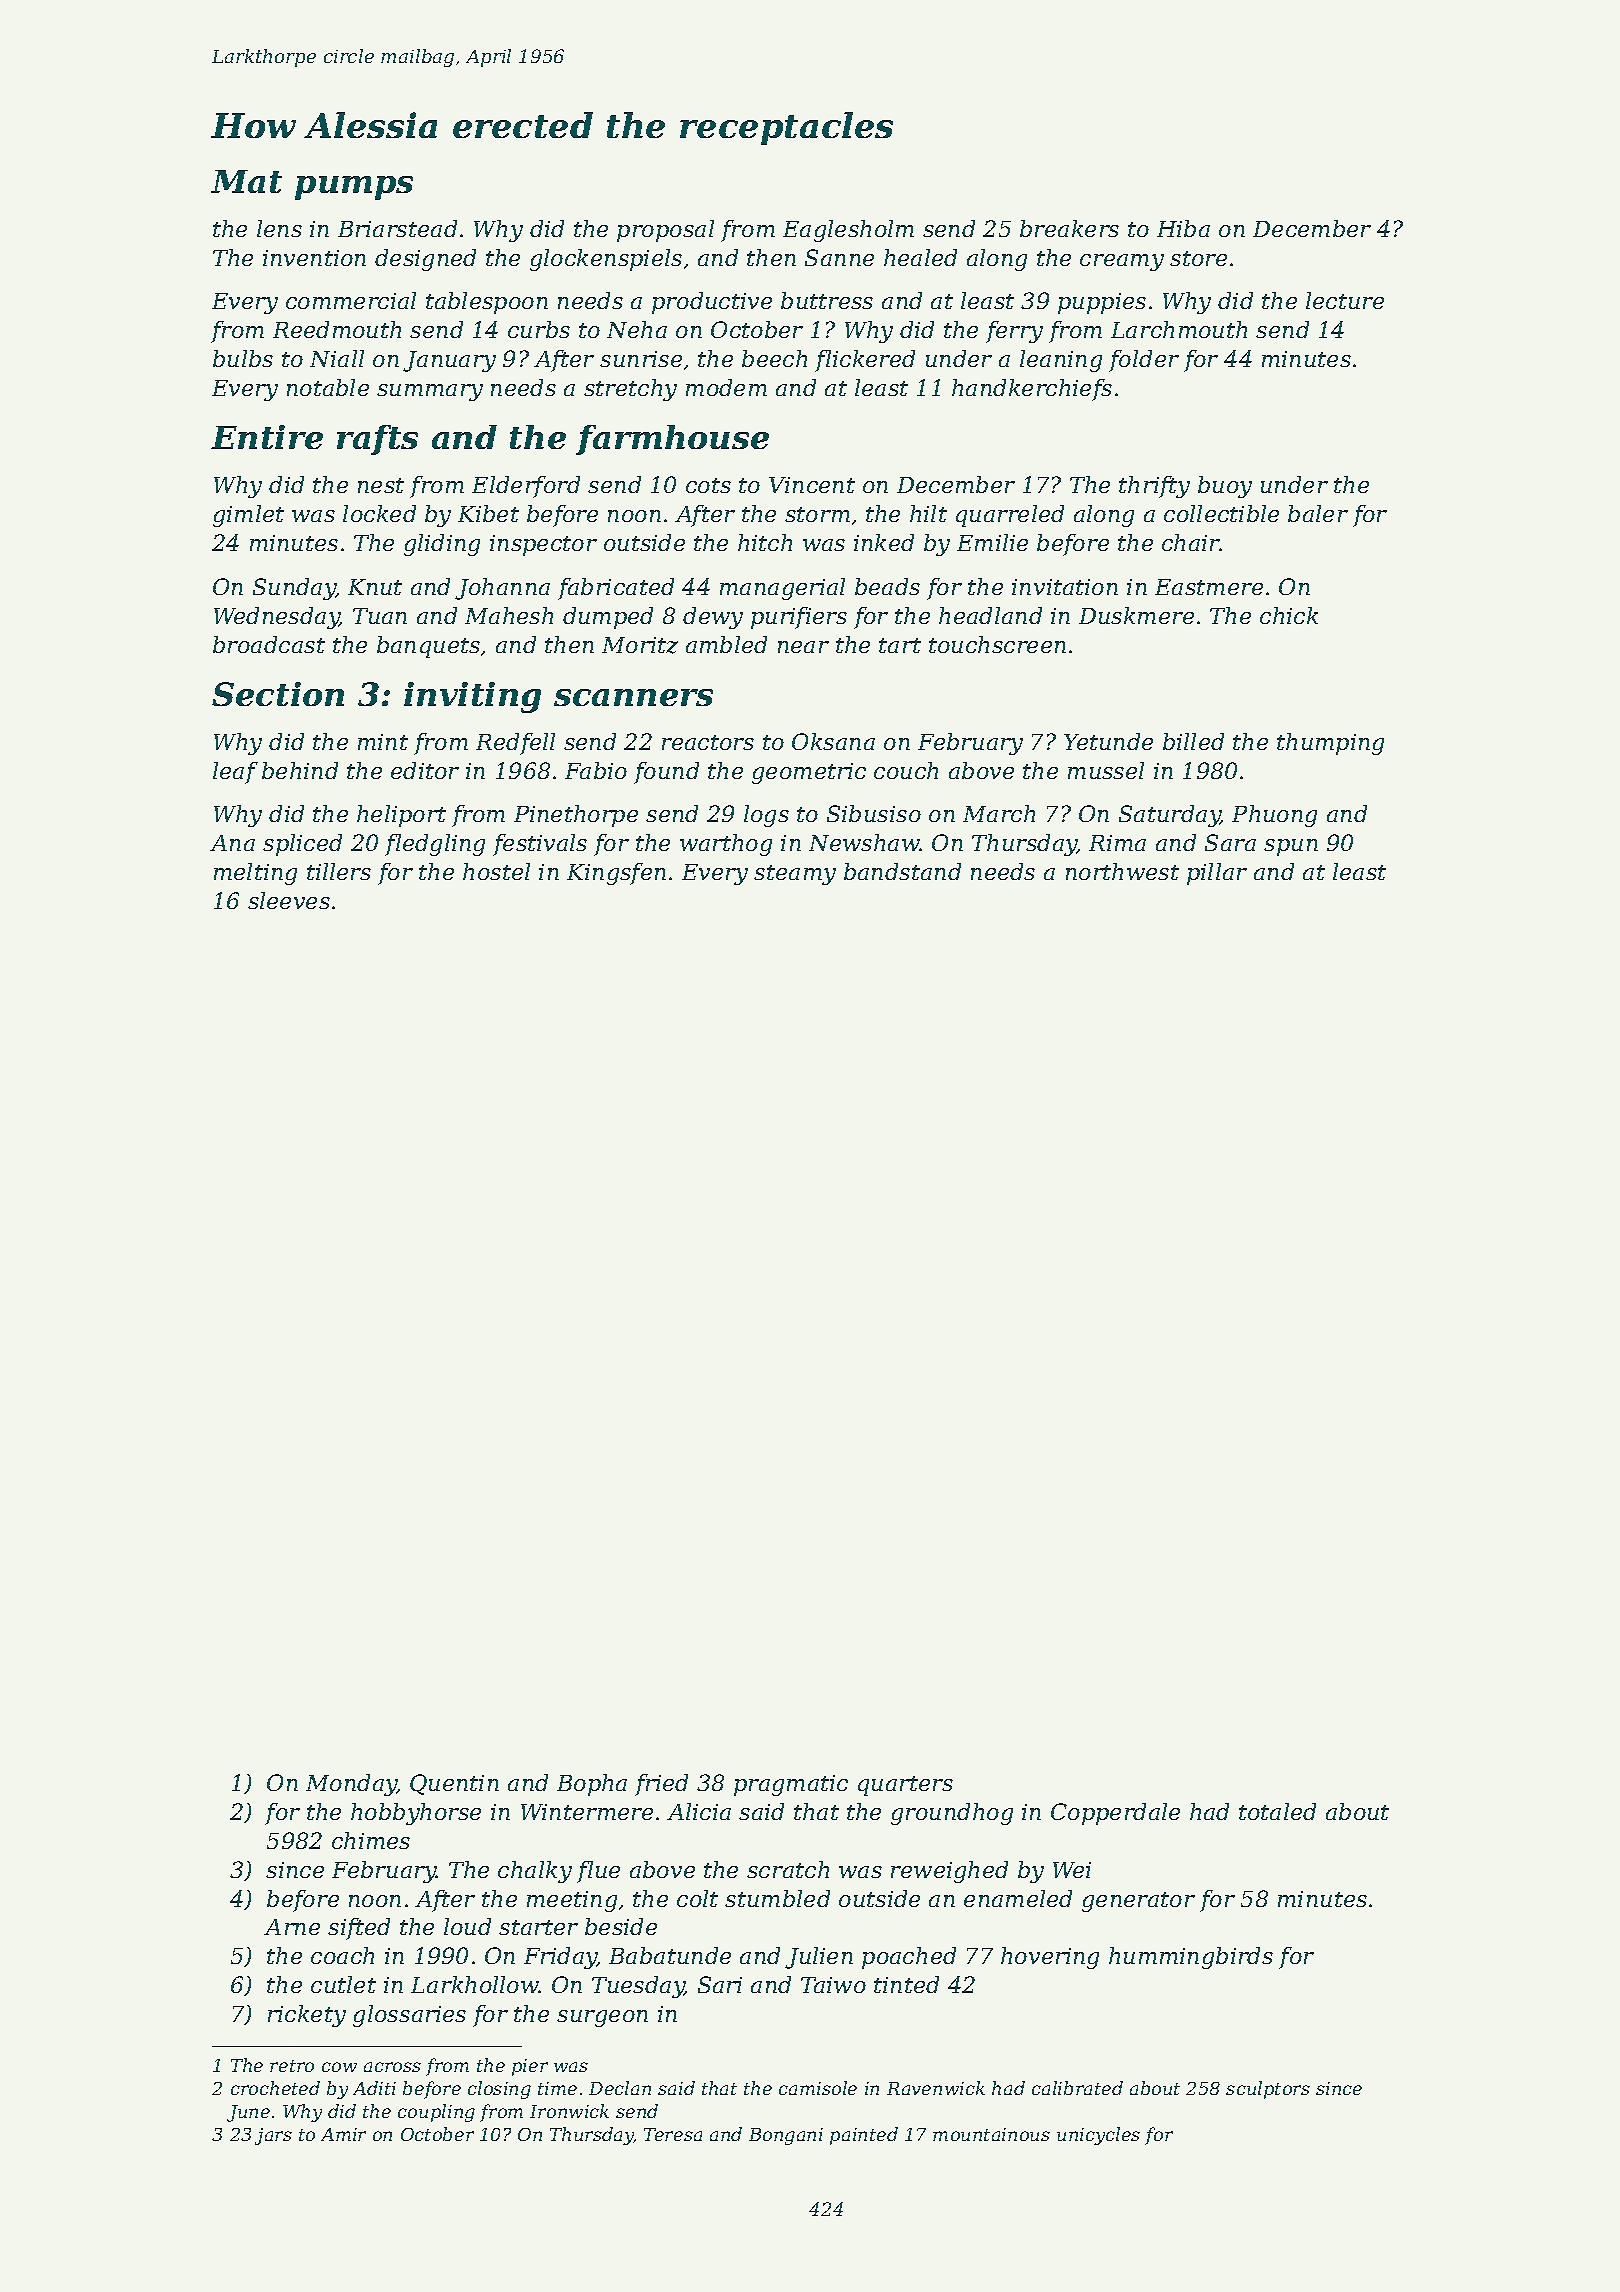 Image resolution: width=1620 pixels, height=2292 pixels. I want to click on Amir, so click(343, 2134).
